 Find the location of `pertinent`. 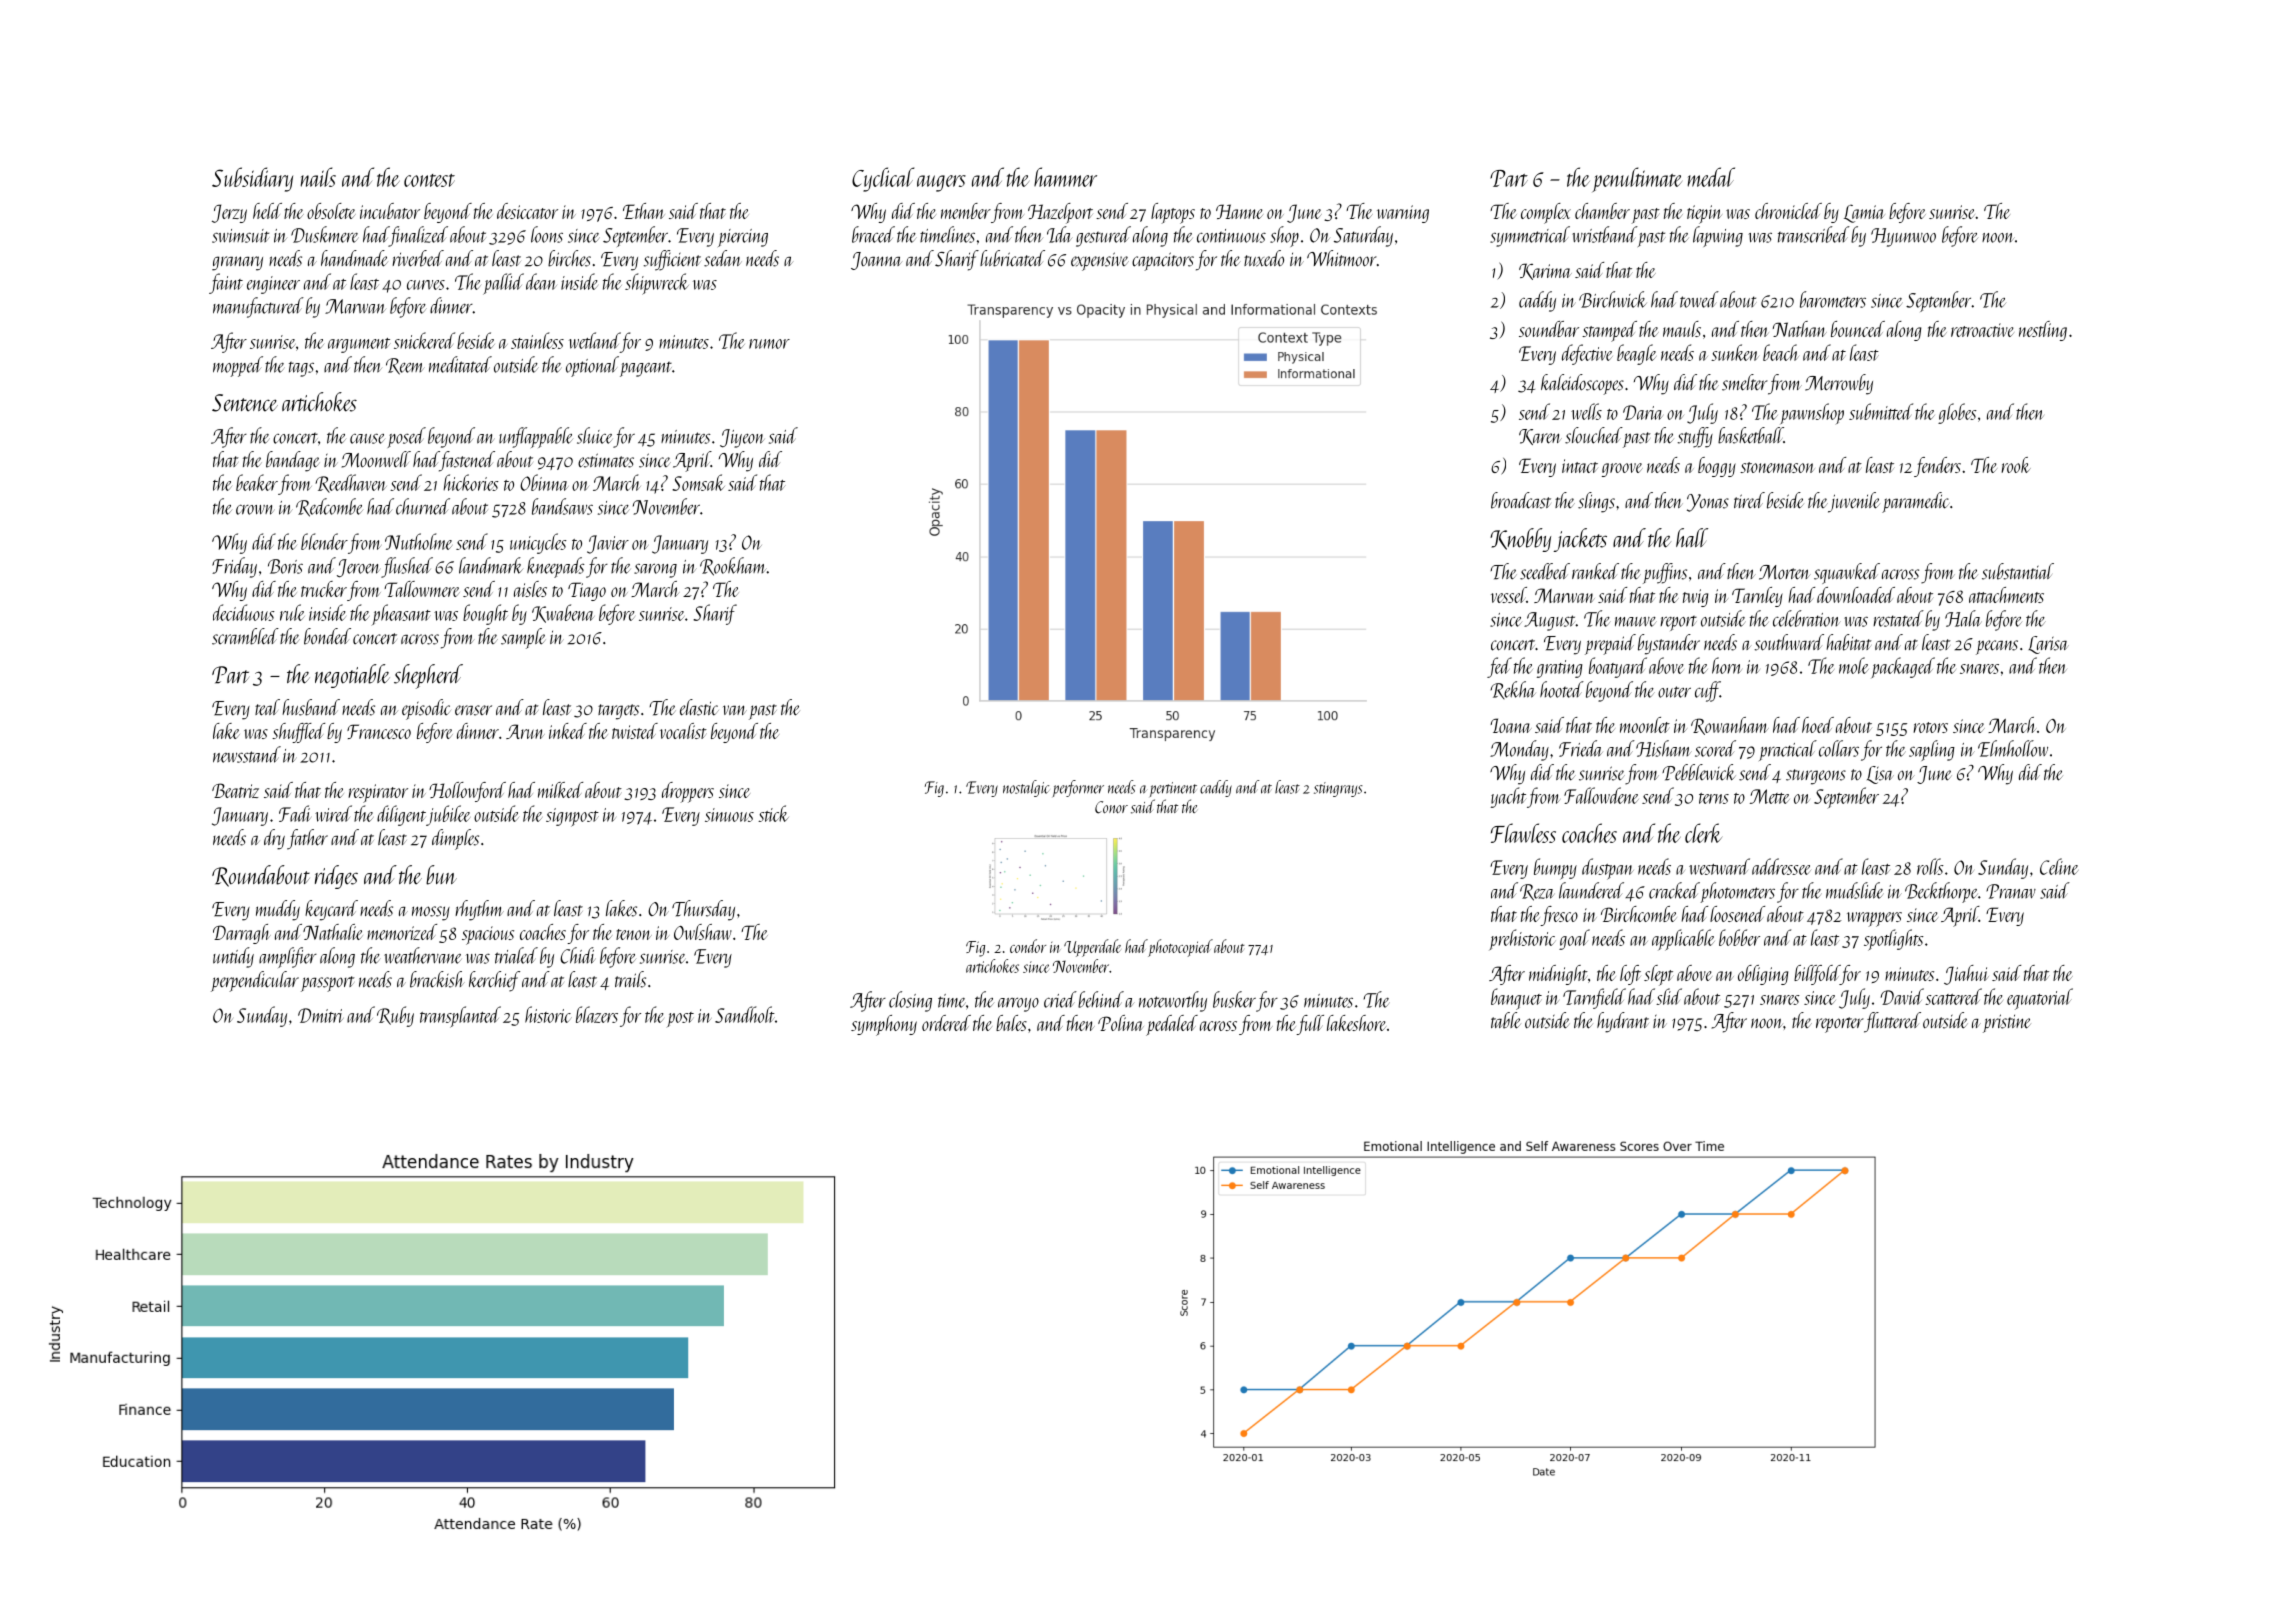

pertinent is located at coordinates (1173, 789).
